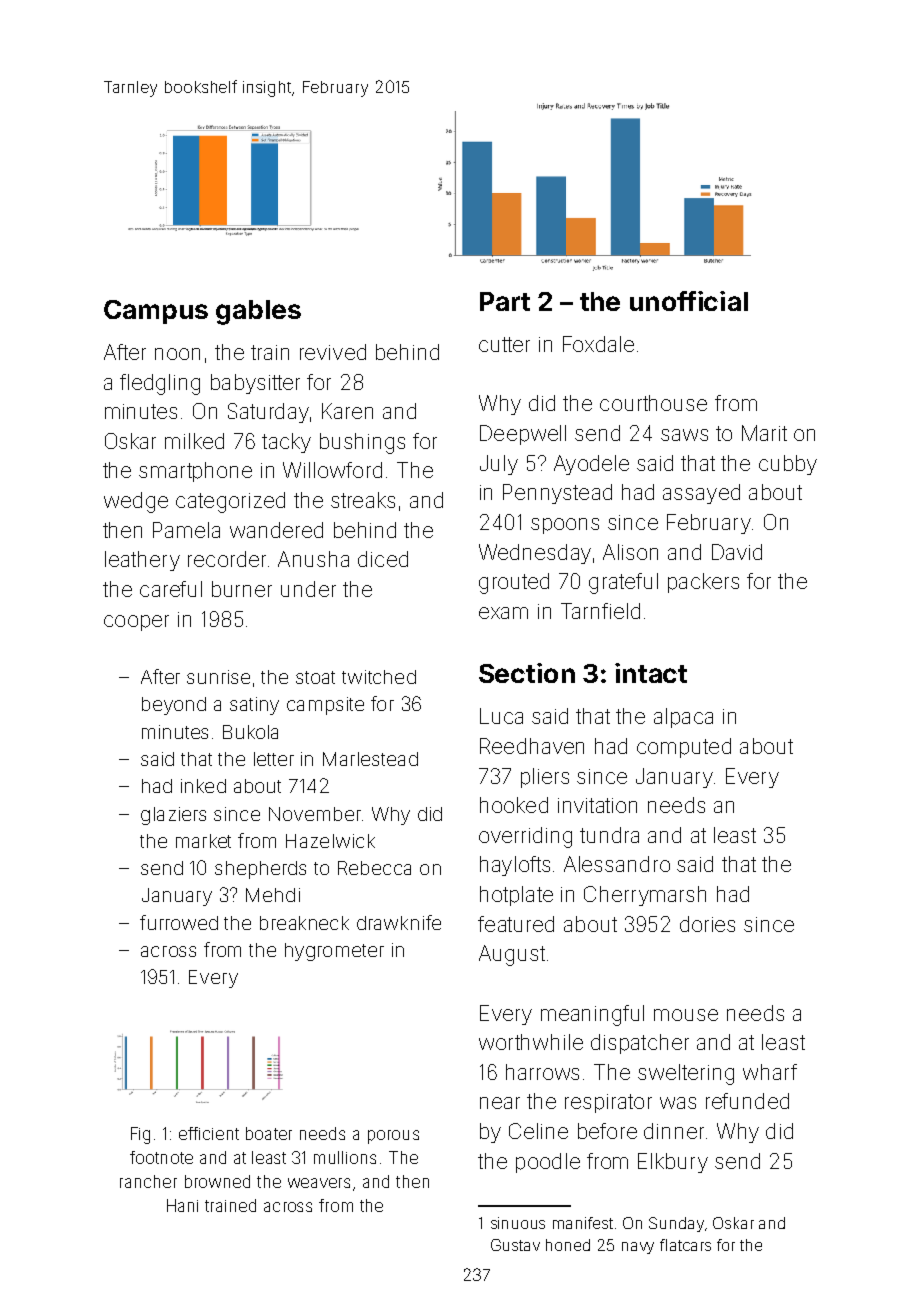 The height and width of the image is (1311, 924). What do you see at coordinates (518, 1223) in the image?
I see `sinuous` at bounding box center [518, 1223].
